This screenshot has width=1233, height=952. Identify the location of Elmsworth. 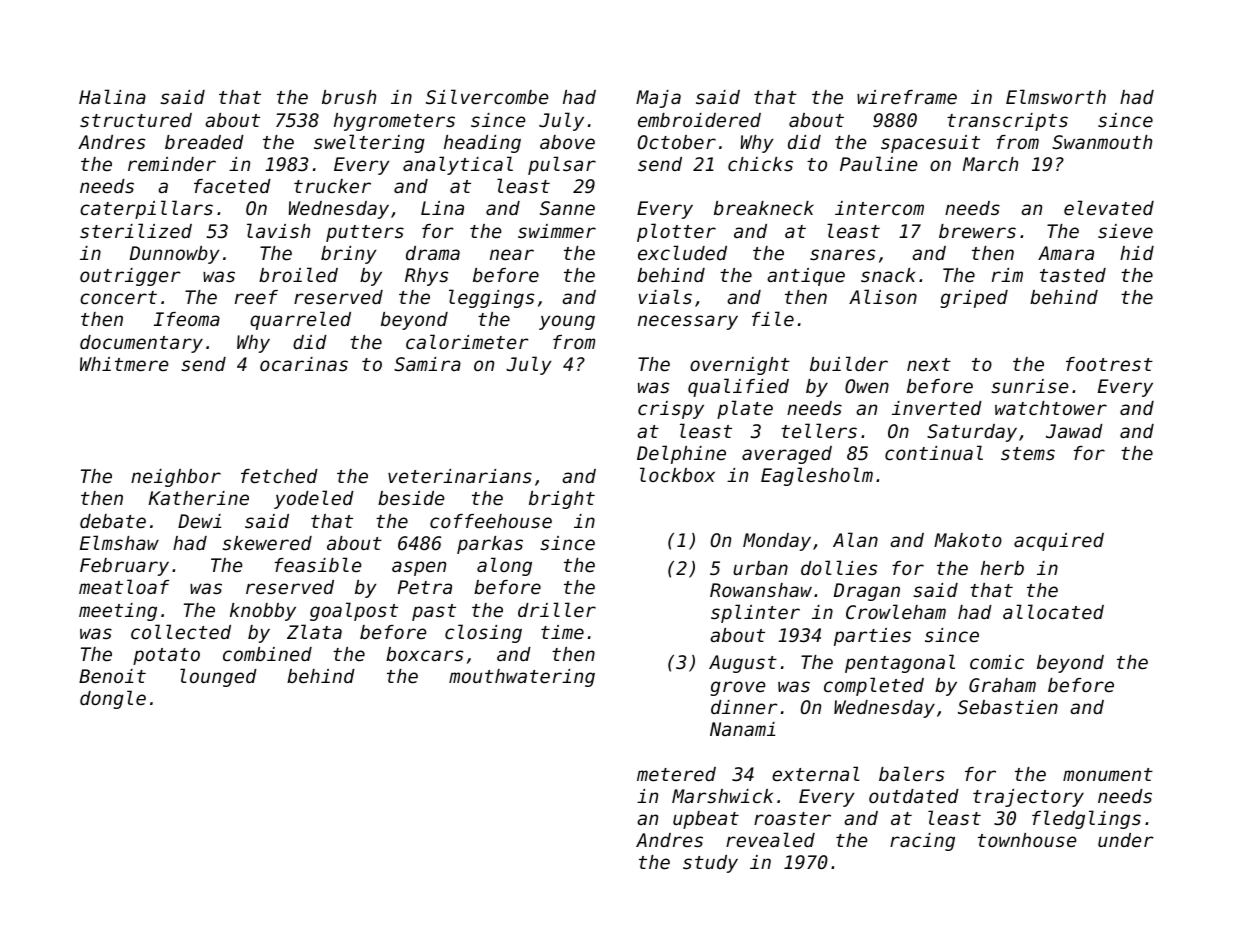
(1056, 96).
